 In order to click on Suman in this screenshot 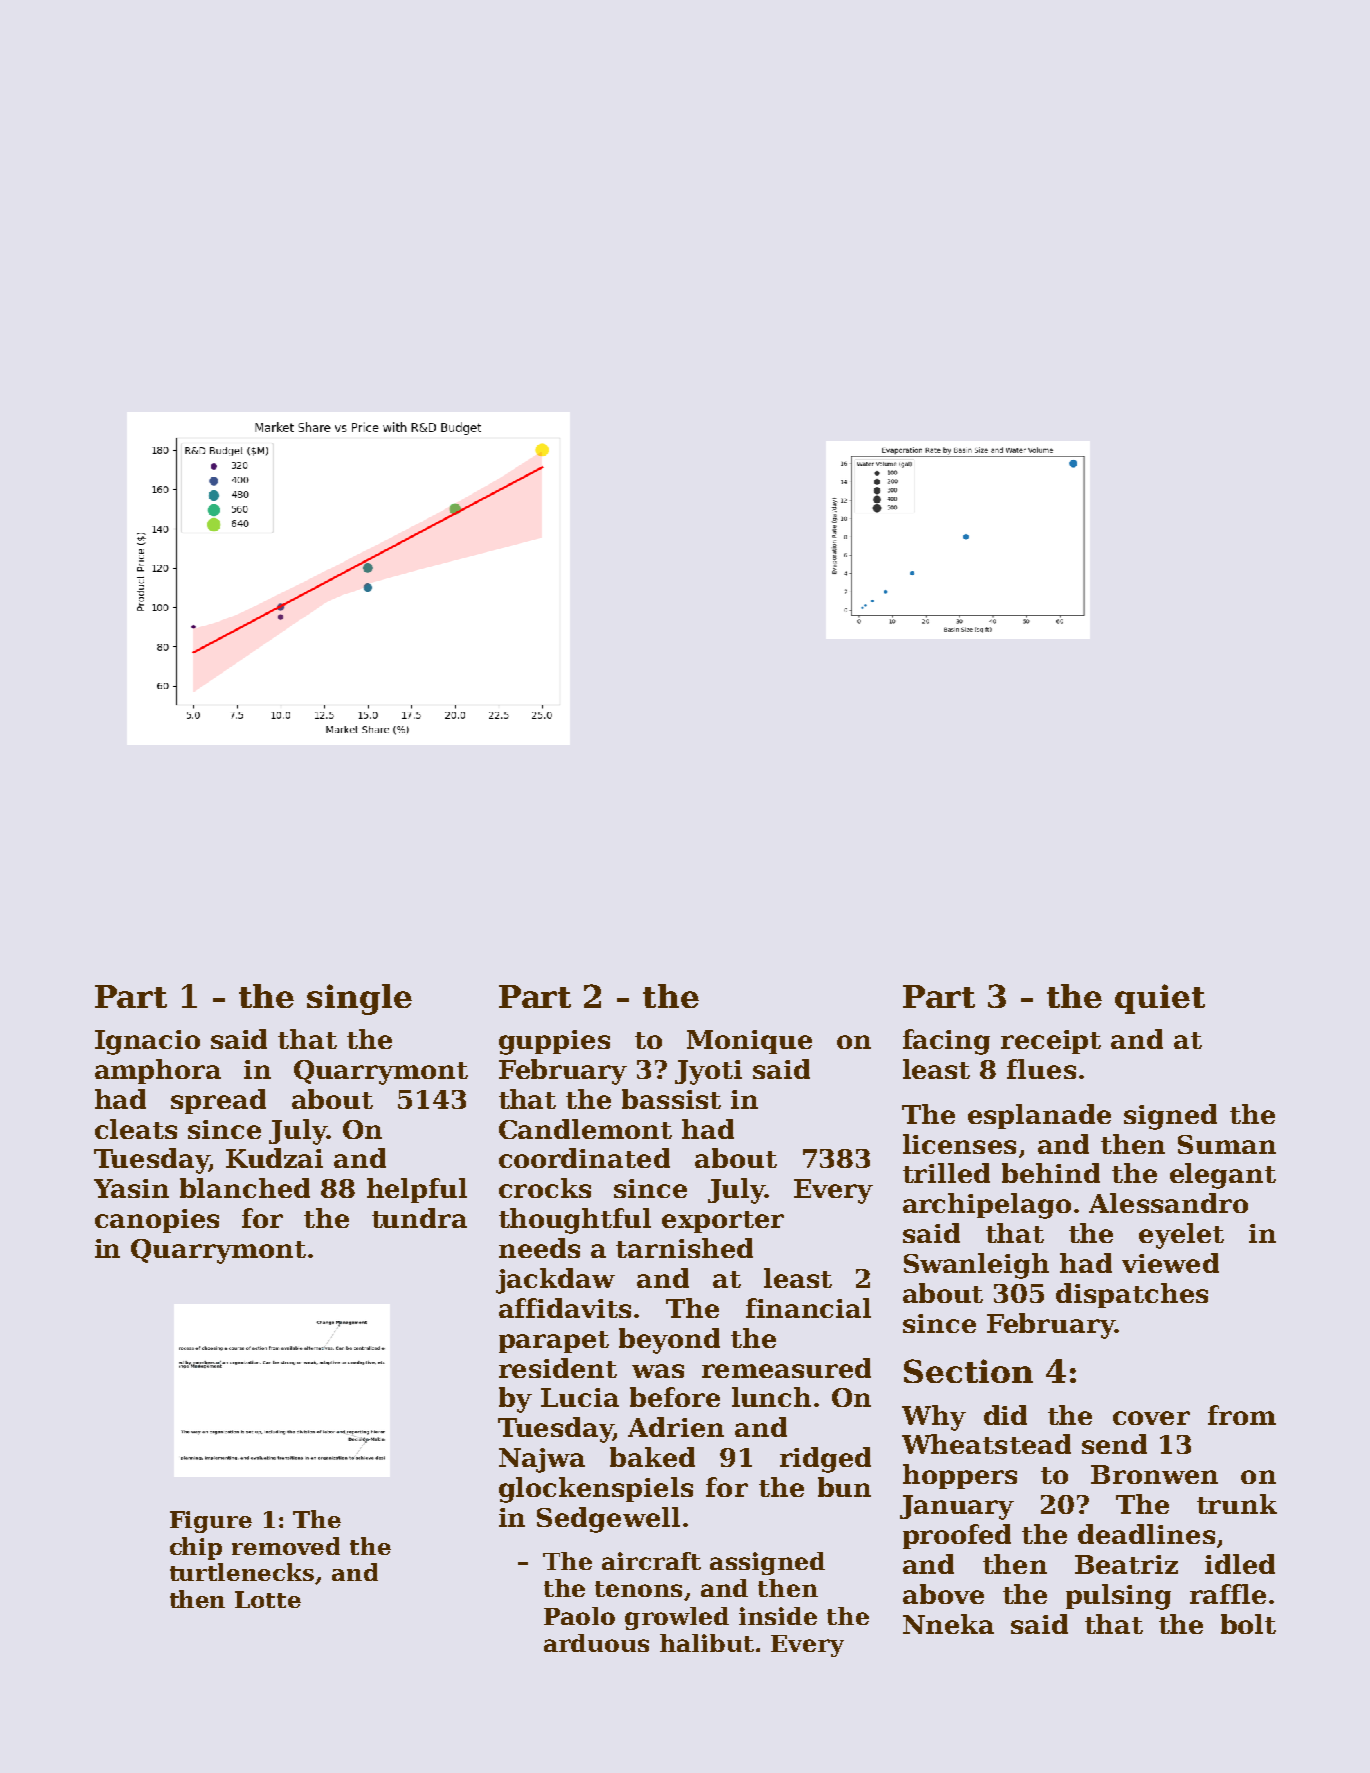, I will do `click(1227, 1144)`.
